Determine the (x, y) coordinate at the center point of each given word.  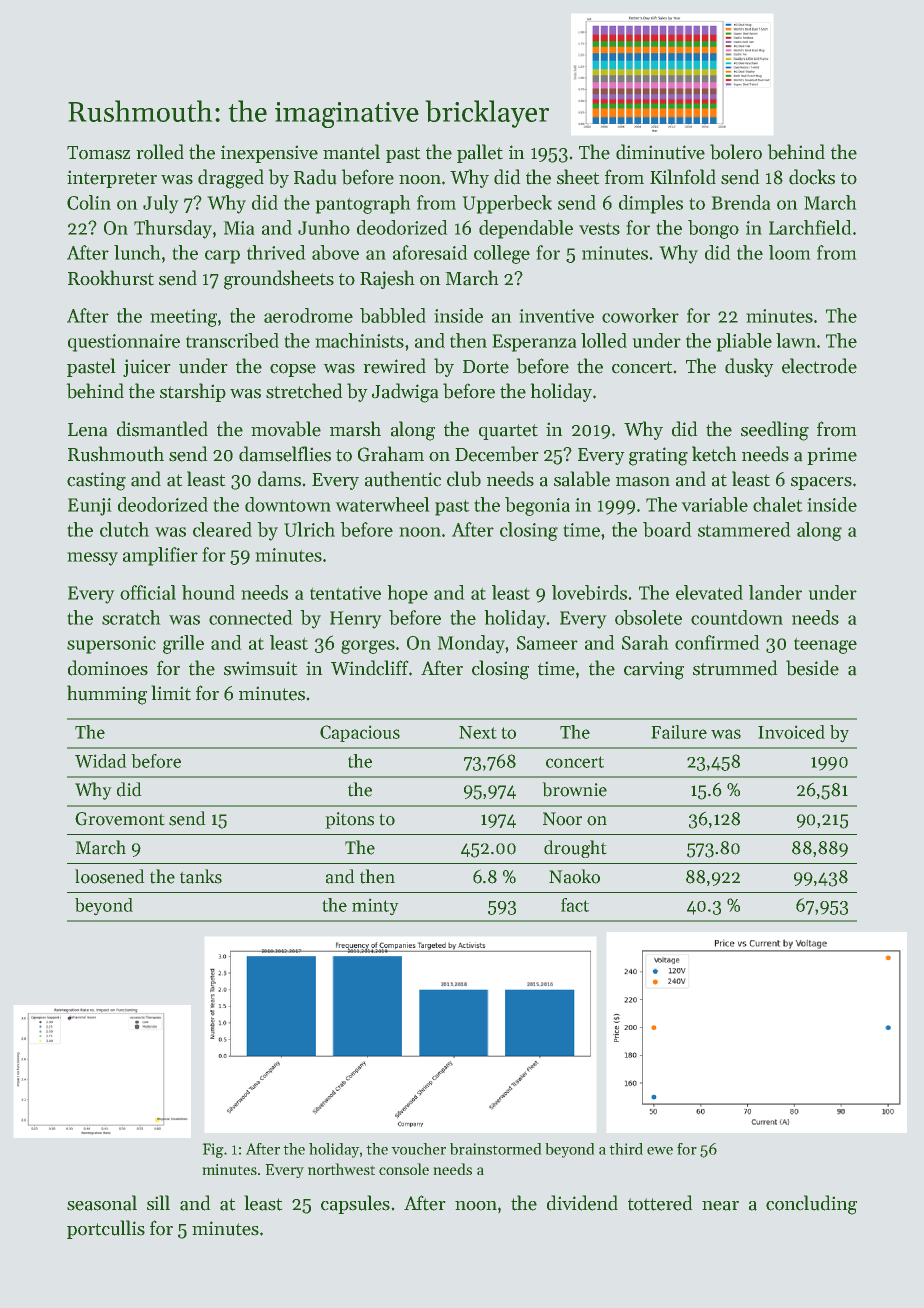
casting (96, 481)
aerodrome (308, 315)
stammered (744, 529)
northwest (341, 1169)
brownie (574, 789)
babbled (393, 315)
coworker (640, 315)
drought (575, 849)
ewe (660, 1151)
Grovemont (120, 819)
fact (575, 905)
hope (407, 594)
